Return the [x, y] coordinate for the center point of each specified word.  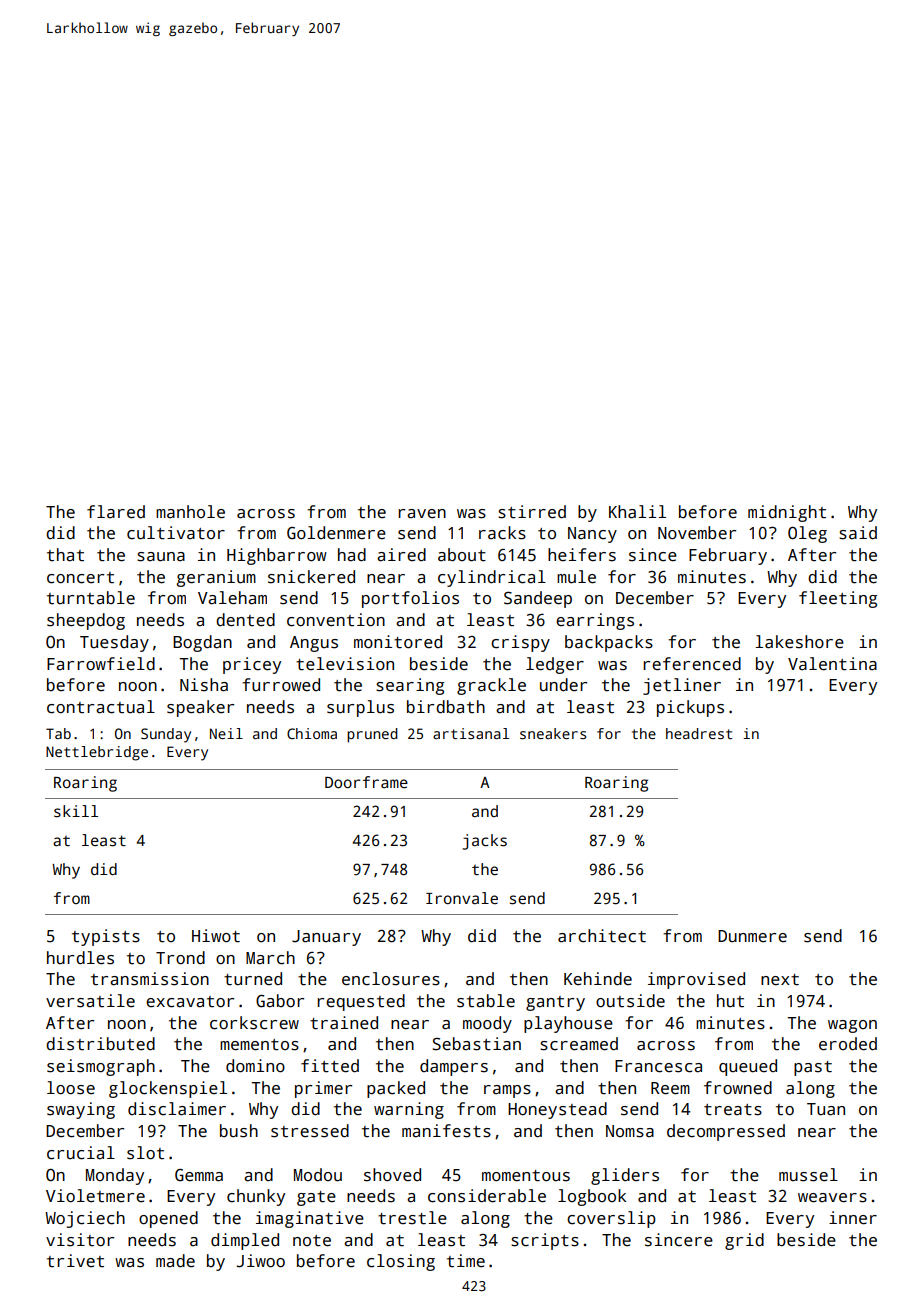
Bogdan [202, 643]
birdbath [446, 707]
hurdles [80, 958]
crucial [81, 1153]
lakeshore [800, 642]
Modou [318, 1175]
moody [487, 1024]
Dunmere [752, 936]
